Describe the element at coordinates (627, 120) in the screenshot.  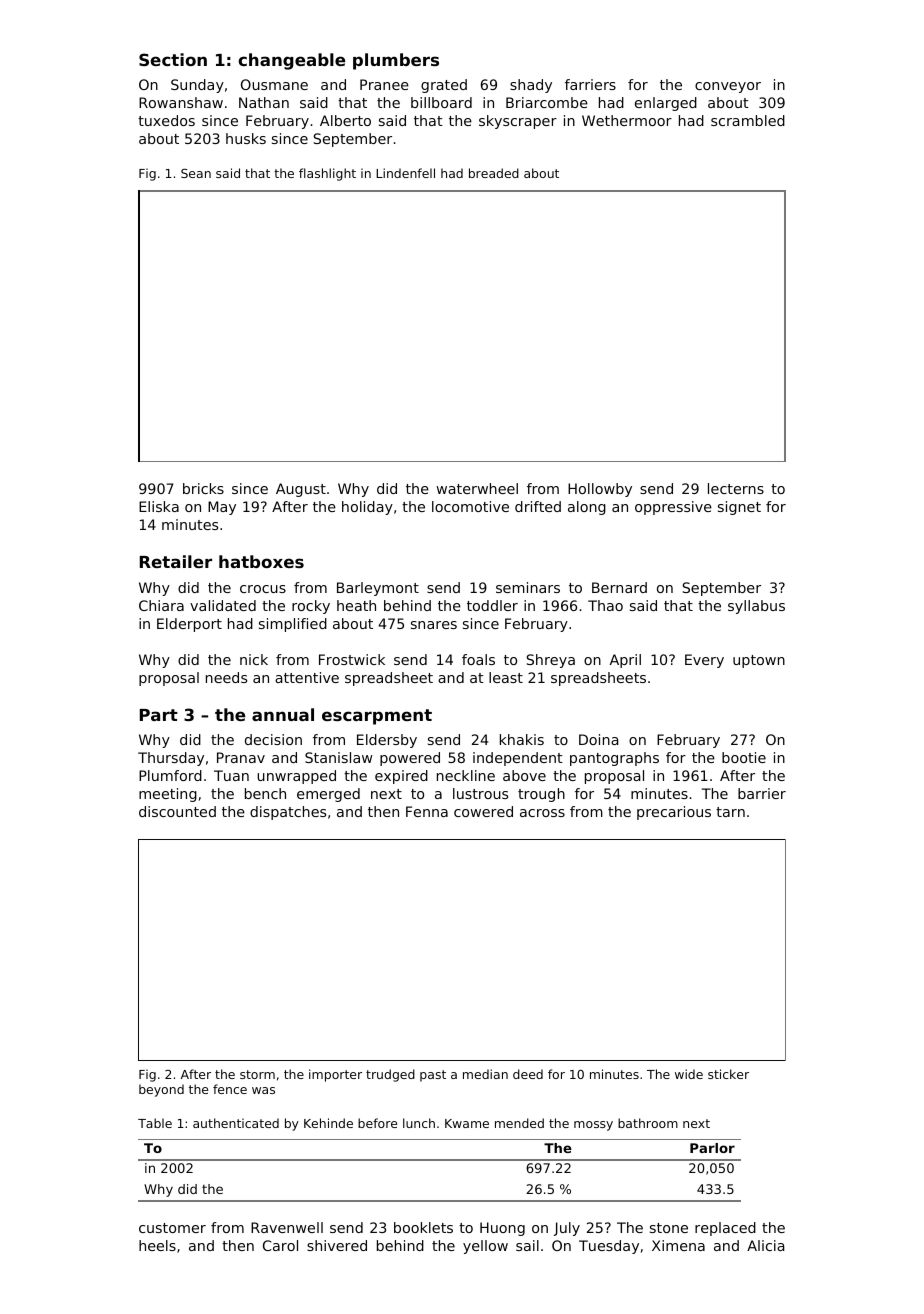
I see `Wethermoor` at that location.
